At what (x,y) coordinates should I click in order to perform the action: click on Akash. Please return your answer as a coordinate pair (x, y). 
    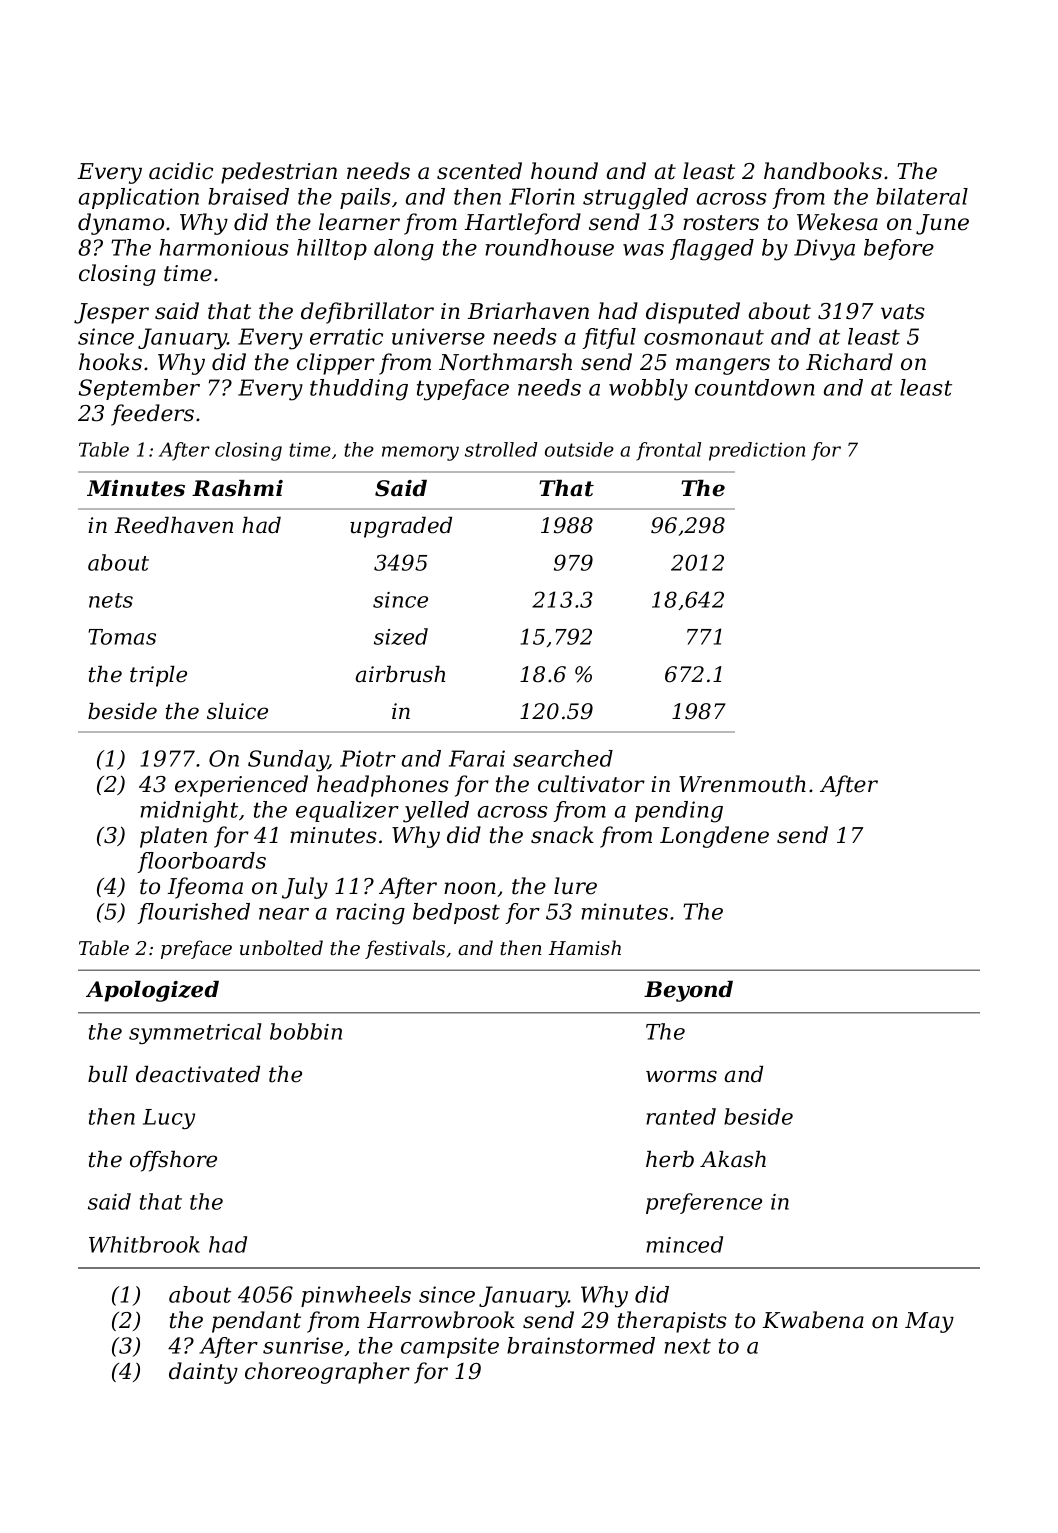
    Looking at the image, I should click on (733, 1159).
